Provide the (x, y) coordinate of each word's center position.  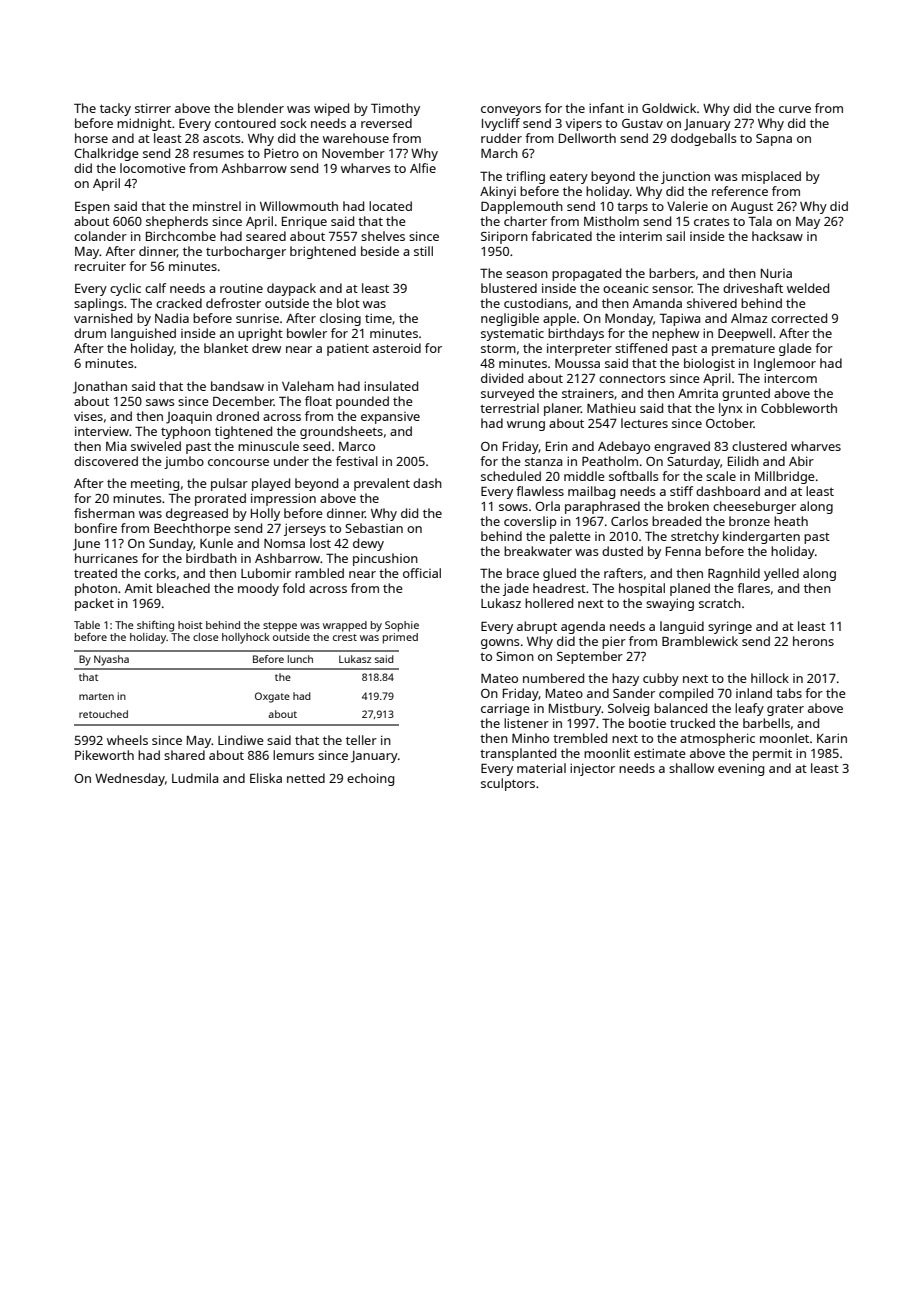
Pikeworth (104, 755)
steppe (280, 627)
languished (143, 334)
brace (523, 573)
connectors (632, 379)
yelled (781, 574)
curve (795, 109)
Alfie (423, 168)
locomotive (153, 168)
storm (498, 348)
